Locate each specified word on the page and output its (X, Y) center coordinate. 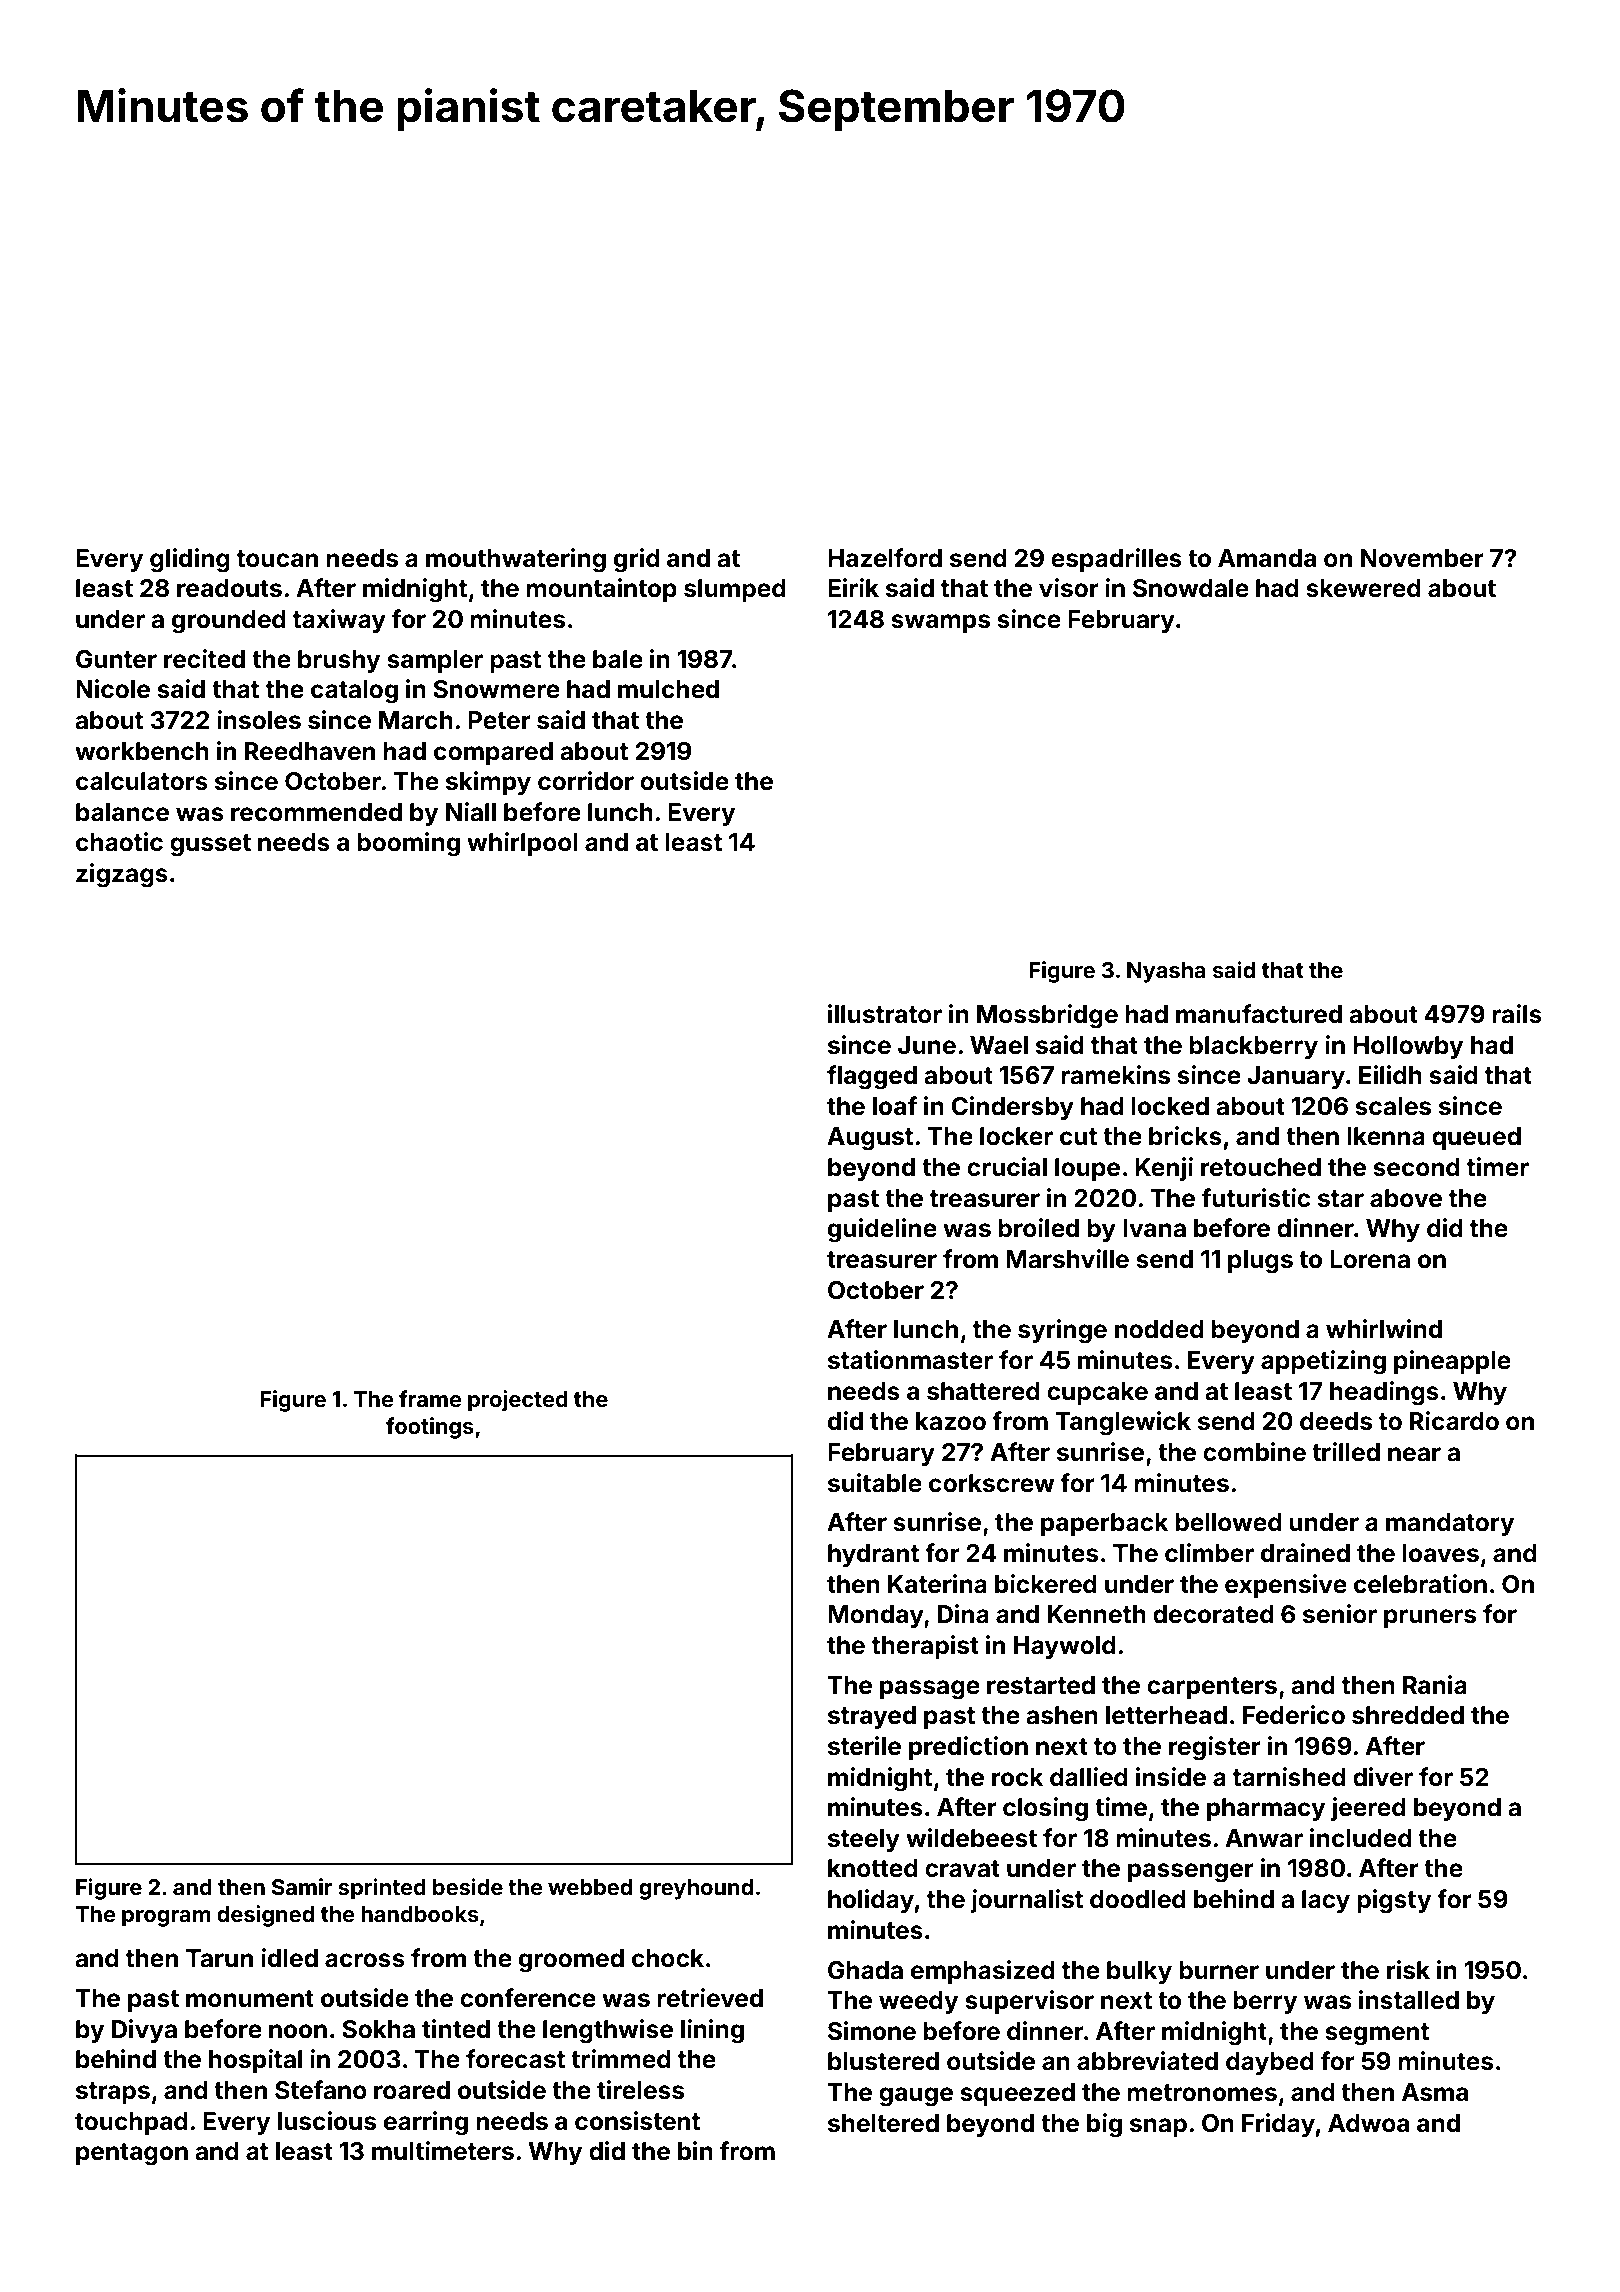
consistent (637, 2121)
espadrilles (1116, 560)
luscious (327, 2121)
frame (430, 1398)
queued (1476, 1138)
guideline (882, 1230)
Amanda (1267, 558)
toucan (277, 559)
